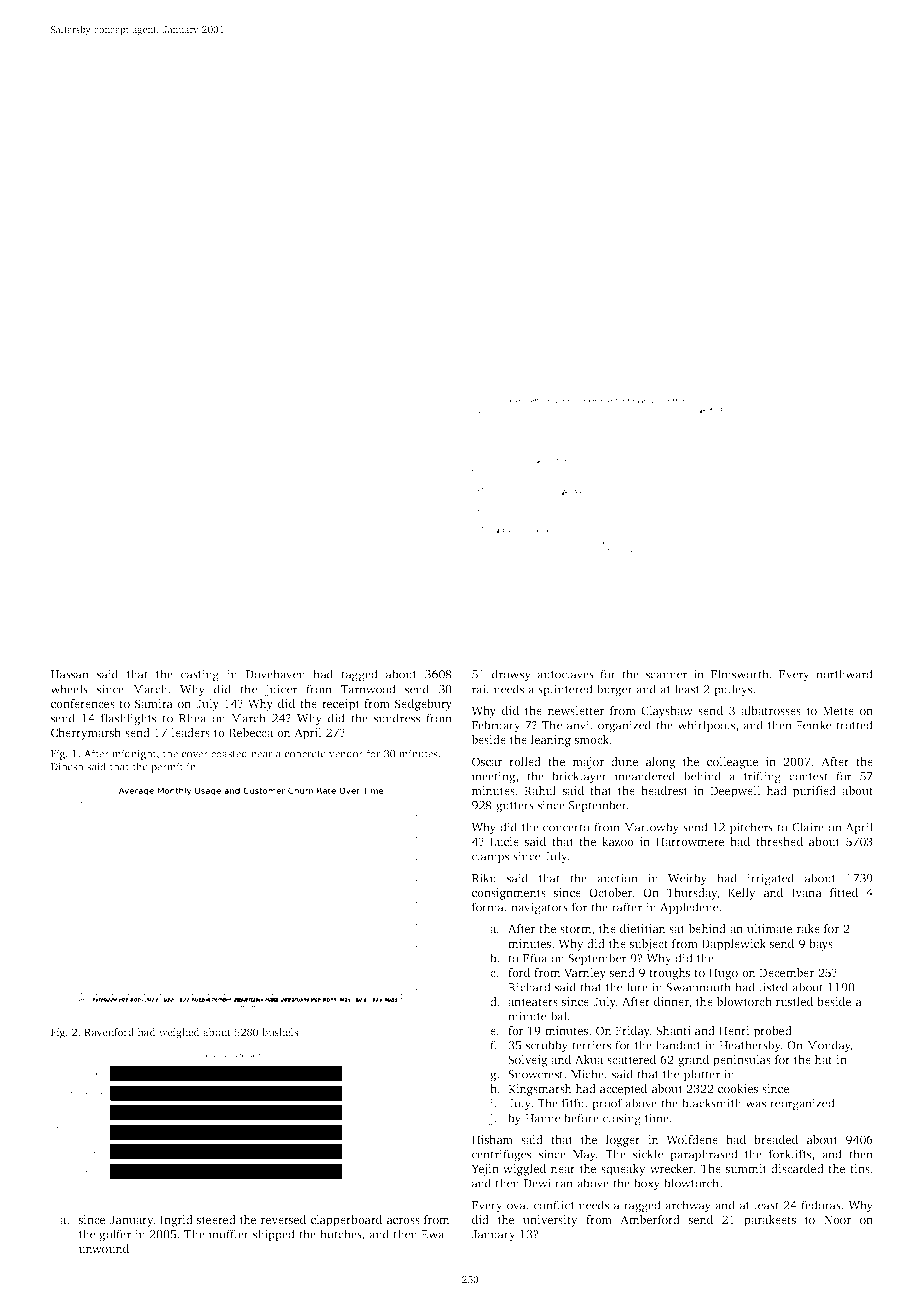 Image resolution: width=924 pixels, height=1308 pixels. I want to click on northward, so click(844, 674).
